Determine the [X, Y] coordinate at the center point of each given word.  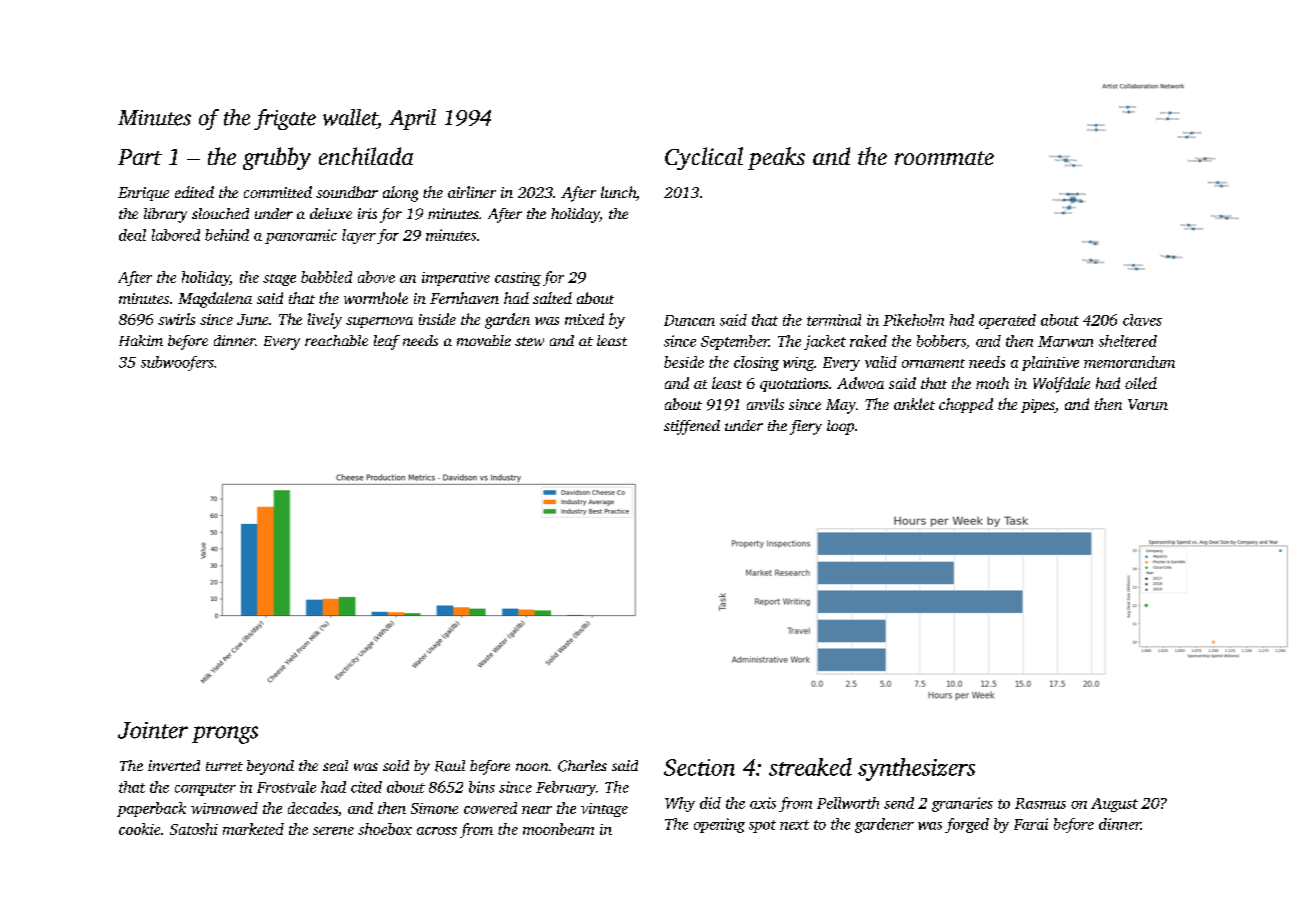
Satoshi [194, 829]
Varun [1148, 404]
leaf [387, 342]
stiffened [692, 427]
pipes [1038, 406]
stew [529, 341]
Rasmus [1040, 803]
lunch [618, 192]
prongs [225, 735]
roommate [944, 158]
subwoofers [177, 363]
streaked [810, 767]
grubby [277, 158]
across [437, 831]
